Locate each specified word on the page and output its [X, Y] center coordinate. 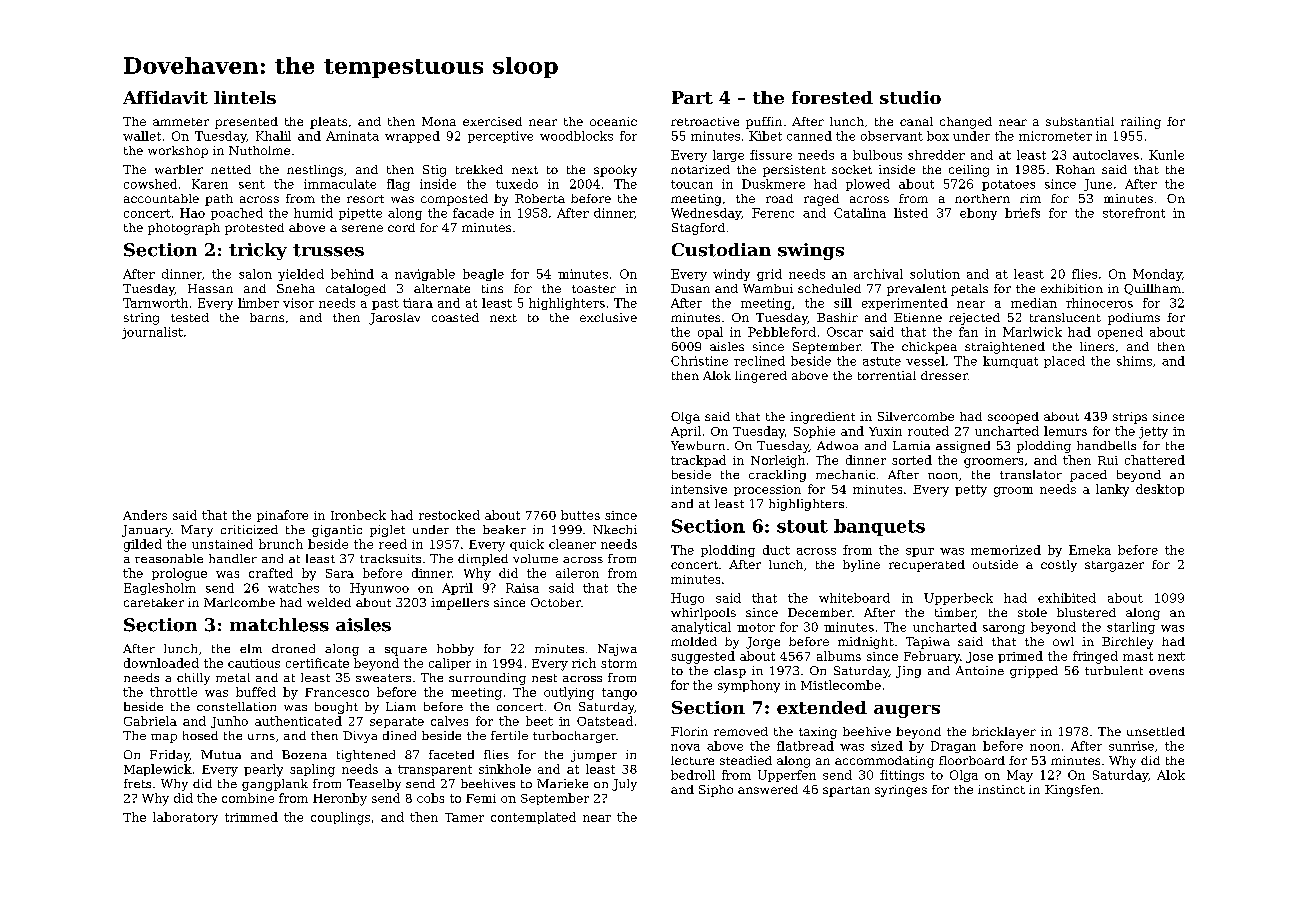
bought [336, 708]
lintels [245, 97]
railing [1141, 123]
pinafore [282, 516]
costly [1059, 566]
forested [832, 97]
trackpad [698, 461]
